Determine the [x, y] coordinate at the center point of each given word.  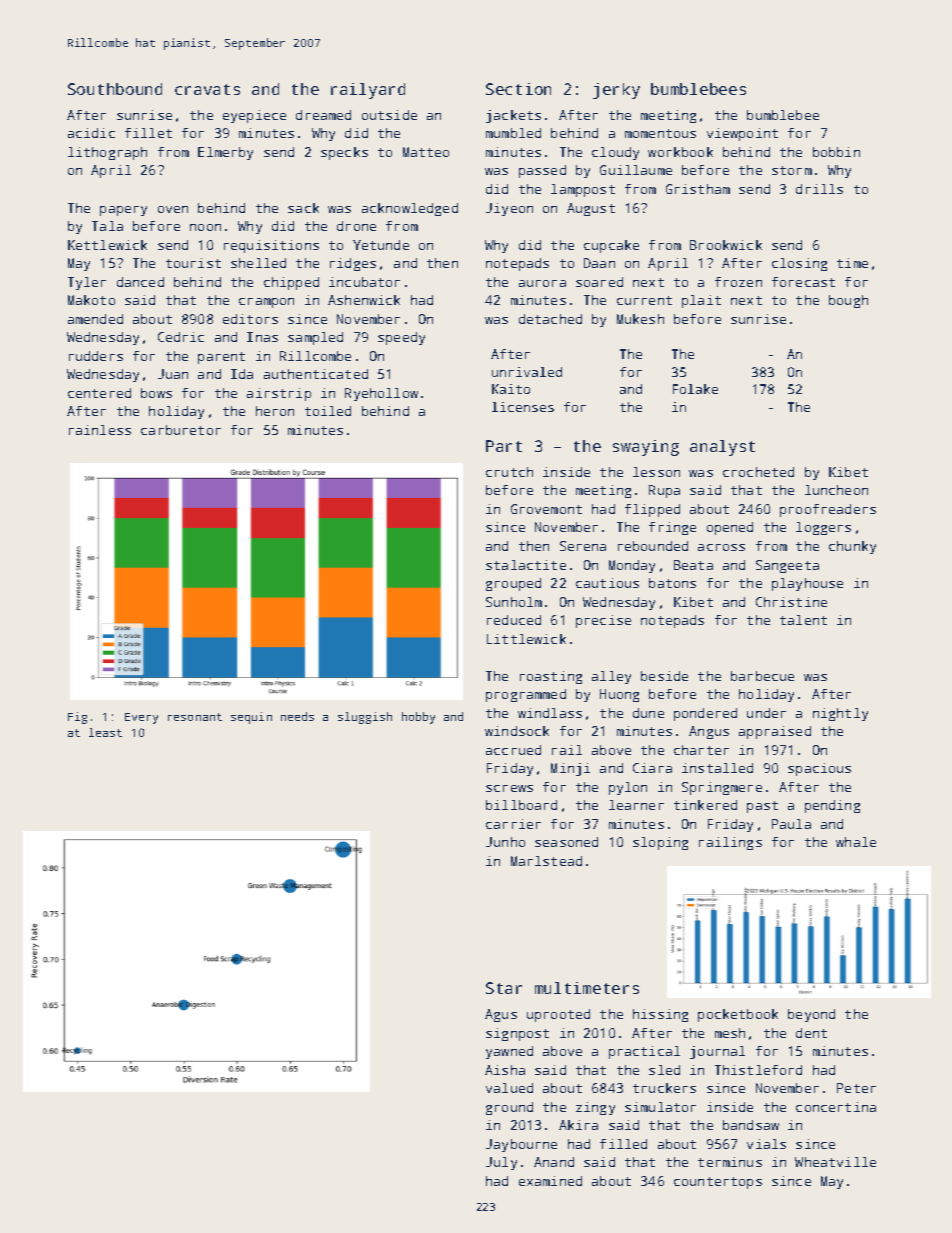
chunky [852, 547]
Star [504, 988]
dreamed [323, 115]
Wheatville [835, 1162]
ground [509, 1108]
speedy [401, 338]
